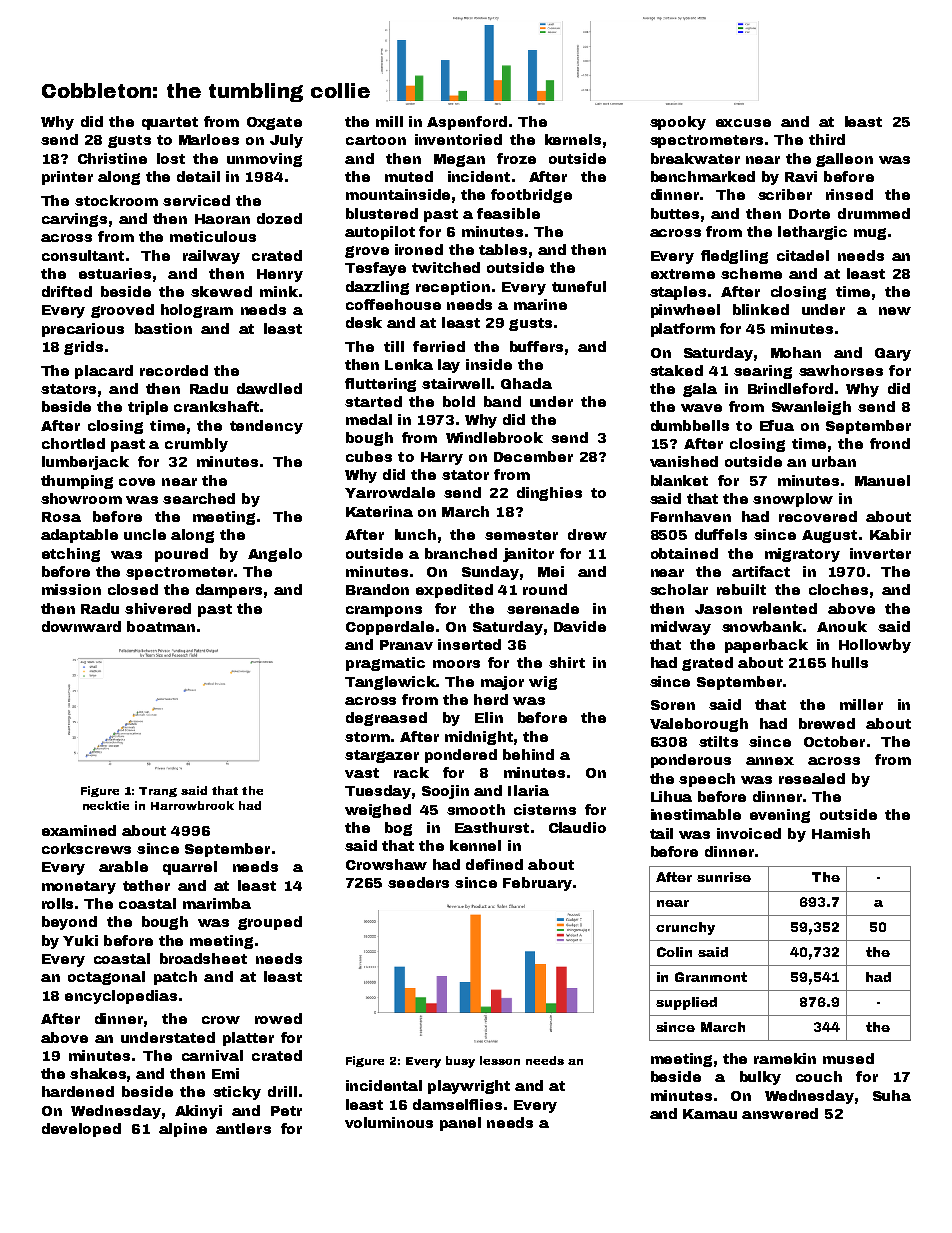 The height and width of the image is (1233, 952). Describe the element at coordinates (724, 877) in the image. I see `sunrise` at that location.
